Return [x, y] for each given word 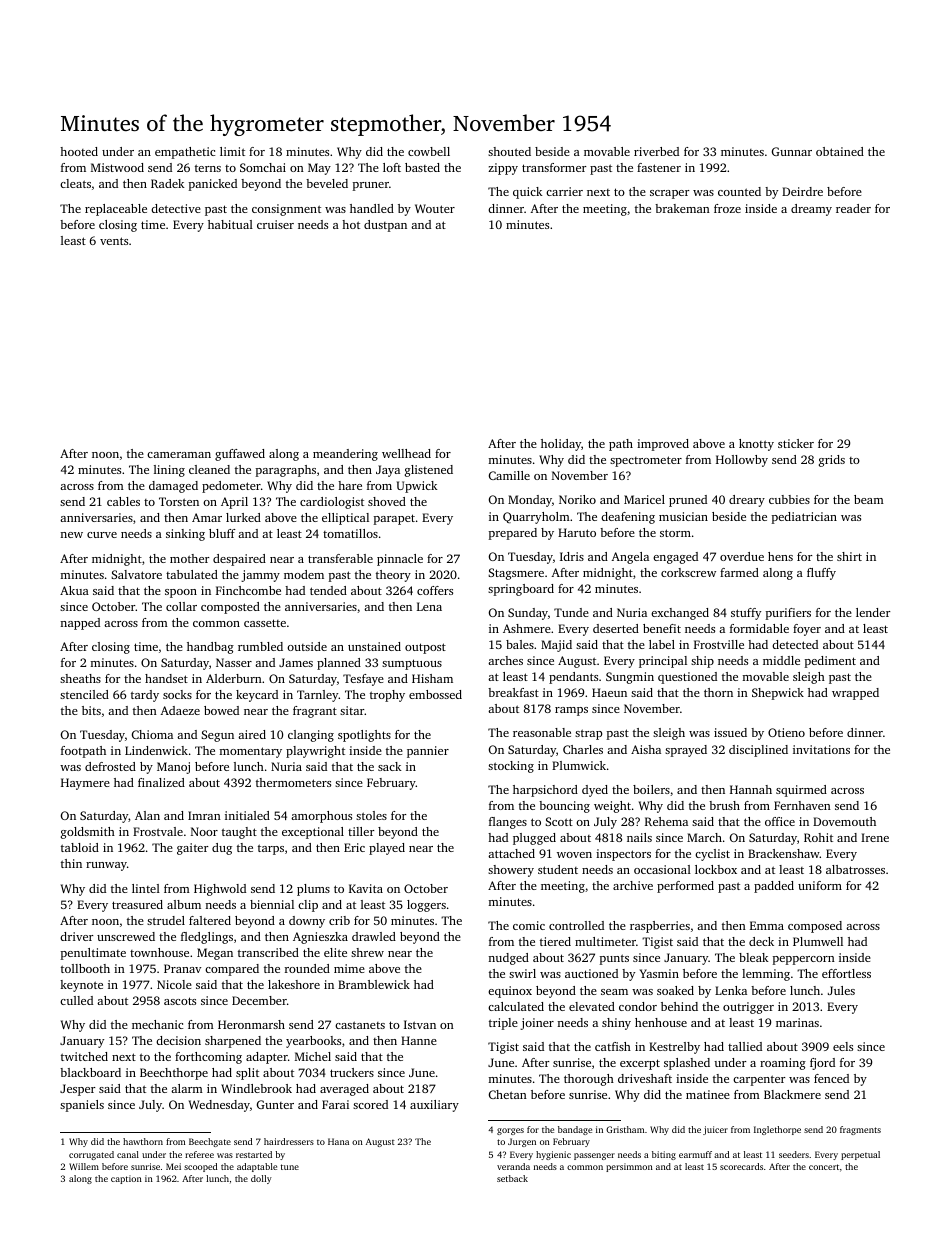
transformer [554, 167]
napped [80, 624]
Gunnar [792, 151]
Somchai [263, 167]
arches [505, 660]
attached [511, 853]
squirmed [801, 791]
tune [290, 1167]
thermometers [293, 782]
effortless [846, 973]
